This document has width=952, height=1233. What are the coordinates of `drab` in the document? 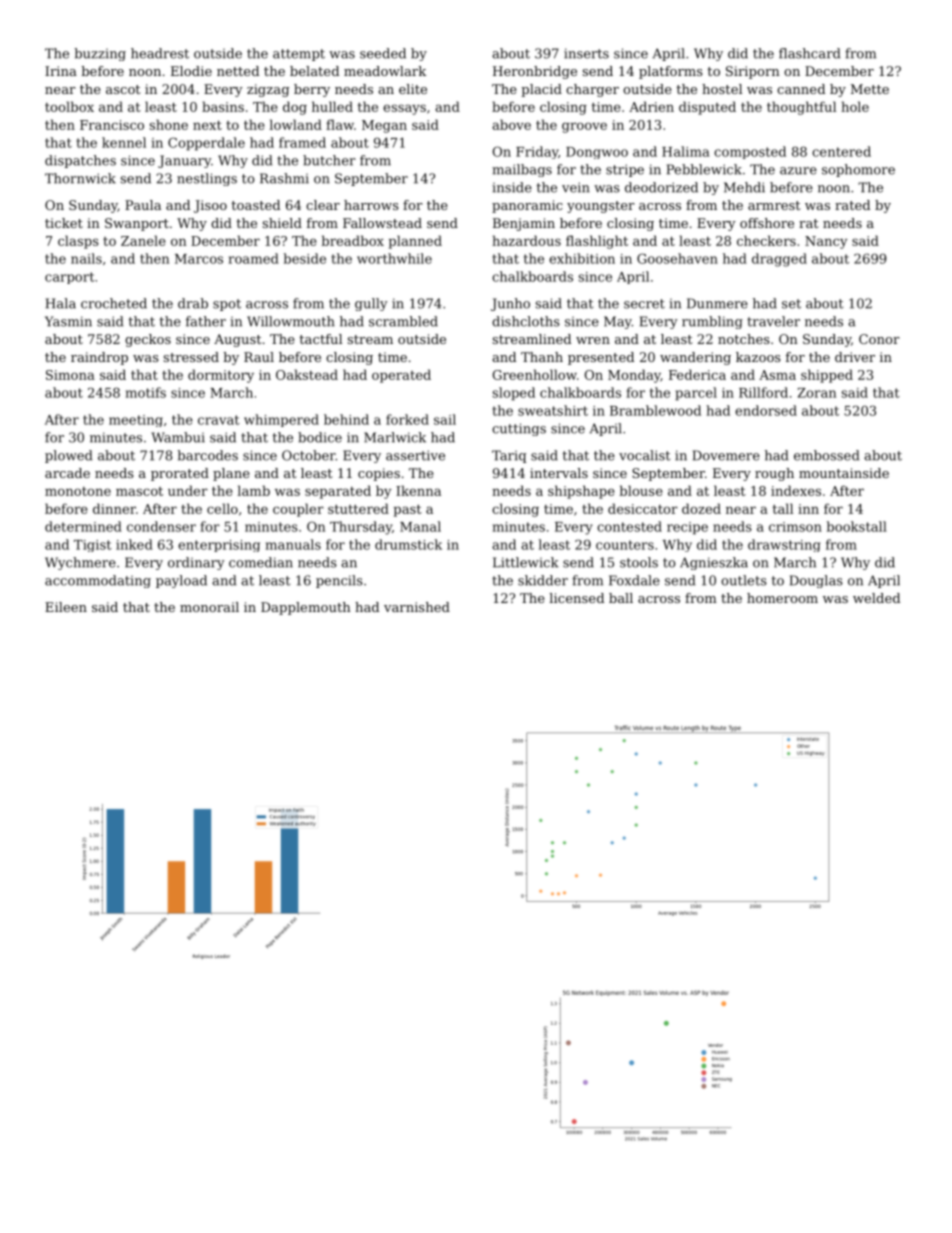 It's located at (193, 303).
